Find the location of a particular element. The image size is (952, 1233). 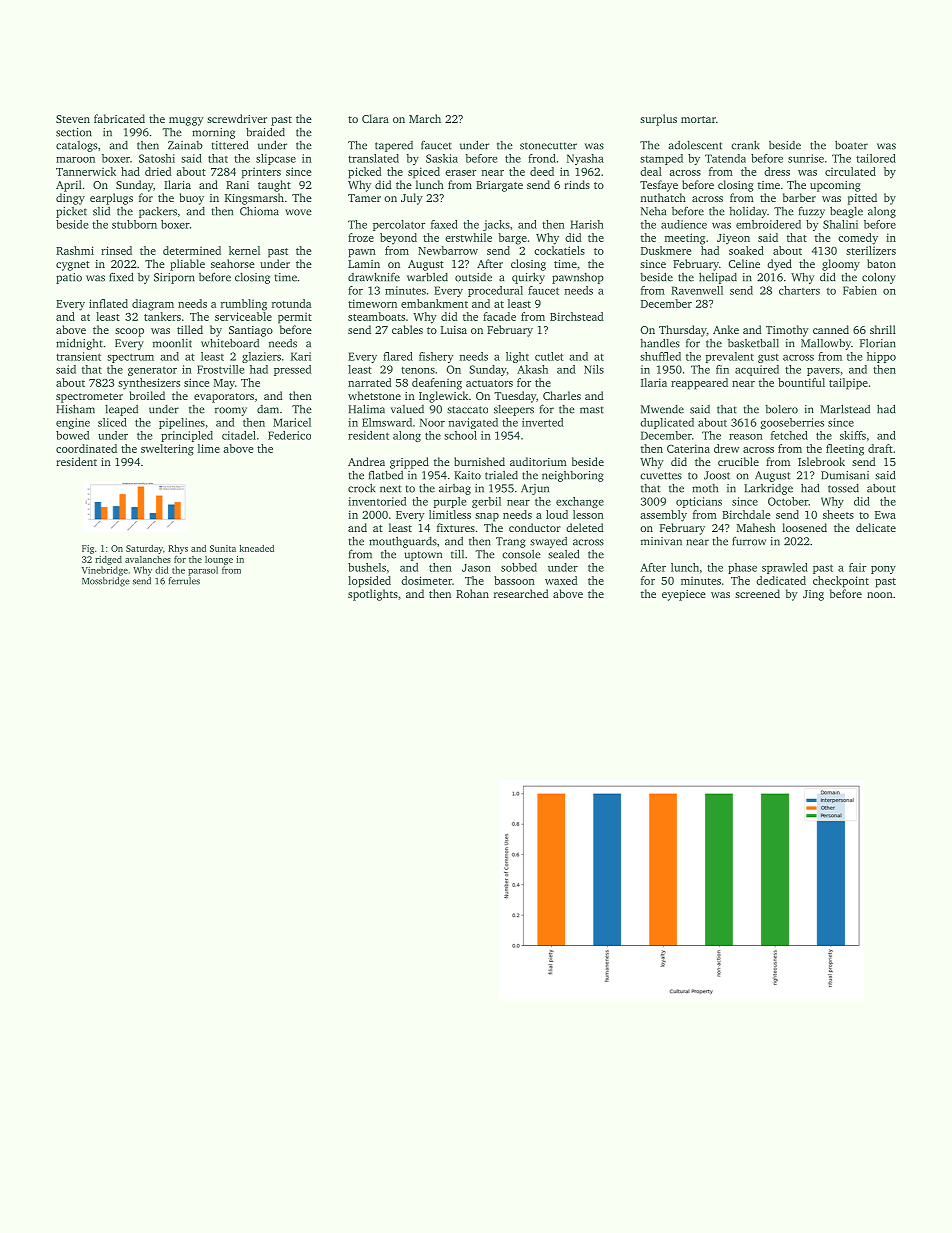

draft is located at coordinates (880, 448).
